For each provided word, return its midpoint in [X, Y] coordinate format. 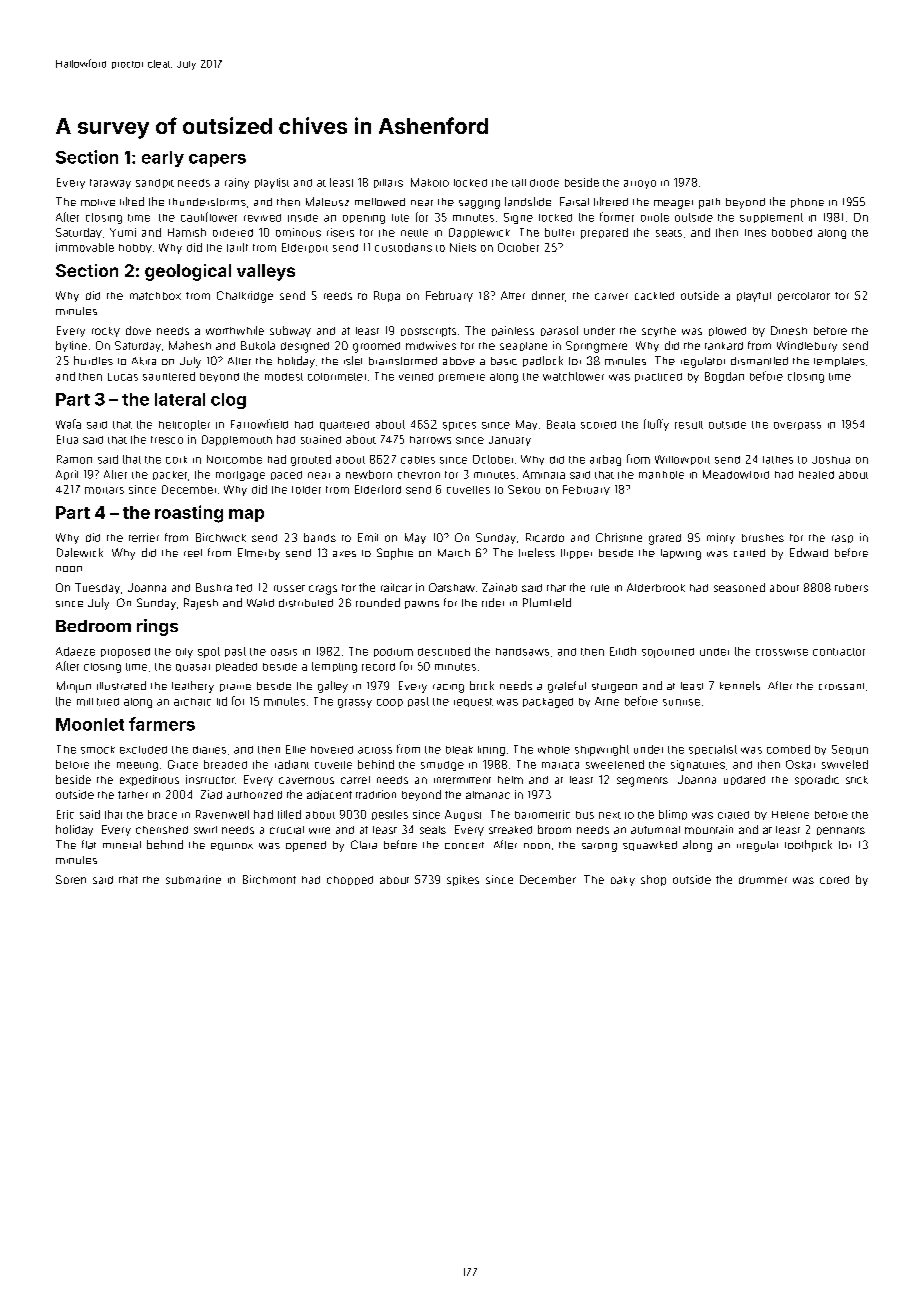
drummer [763, 880]
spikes [463, 880]
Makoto [430, 182]
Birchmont [269, 879]
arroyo [640, 184]
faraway [110, 184]
